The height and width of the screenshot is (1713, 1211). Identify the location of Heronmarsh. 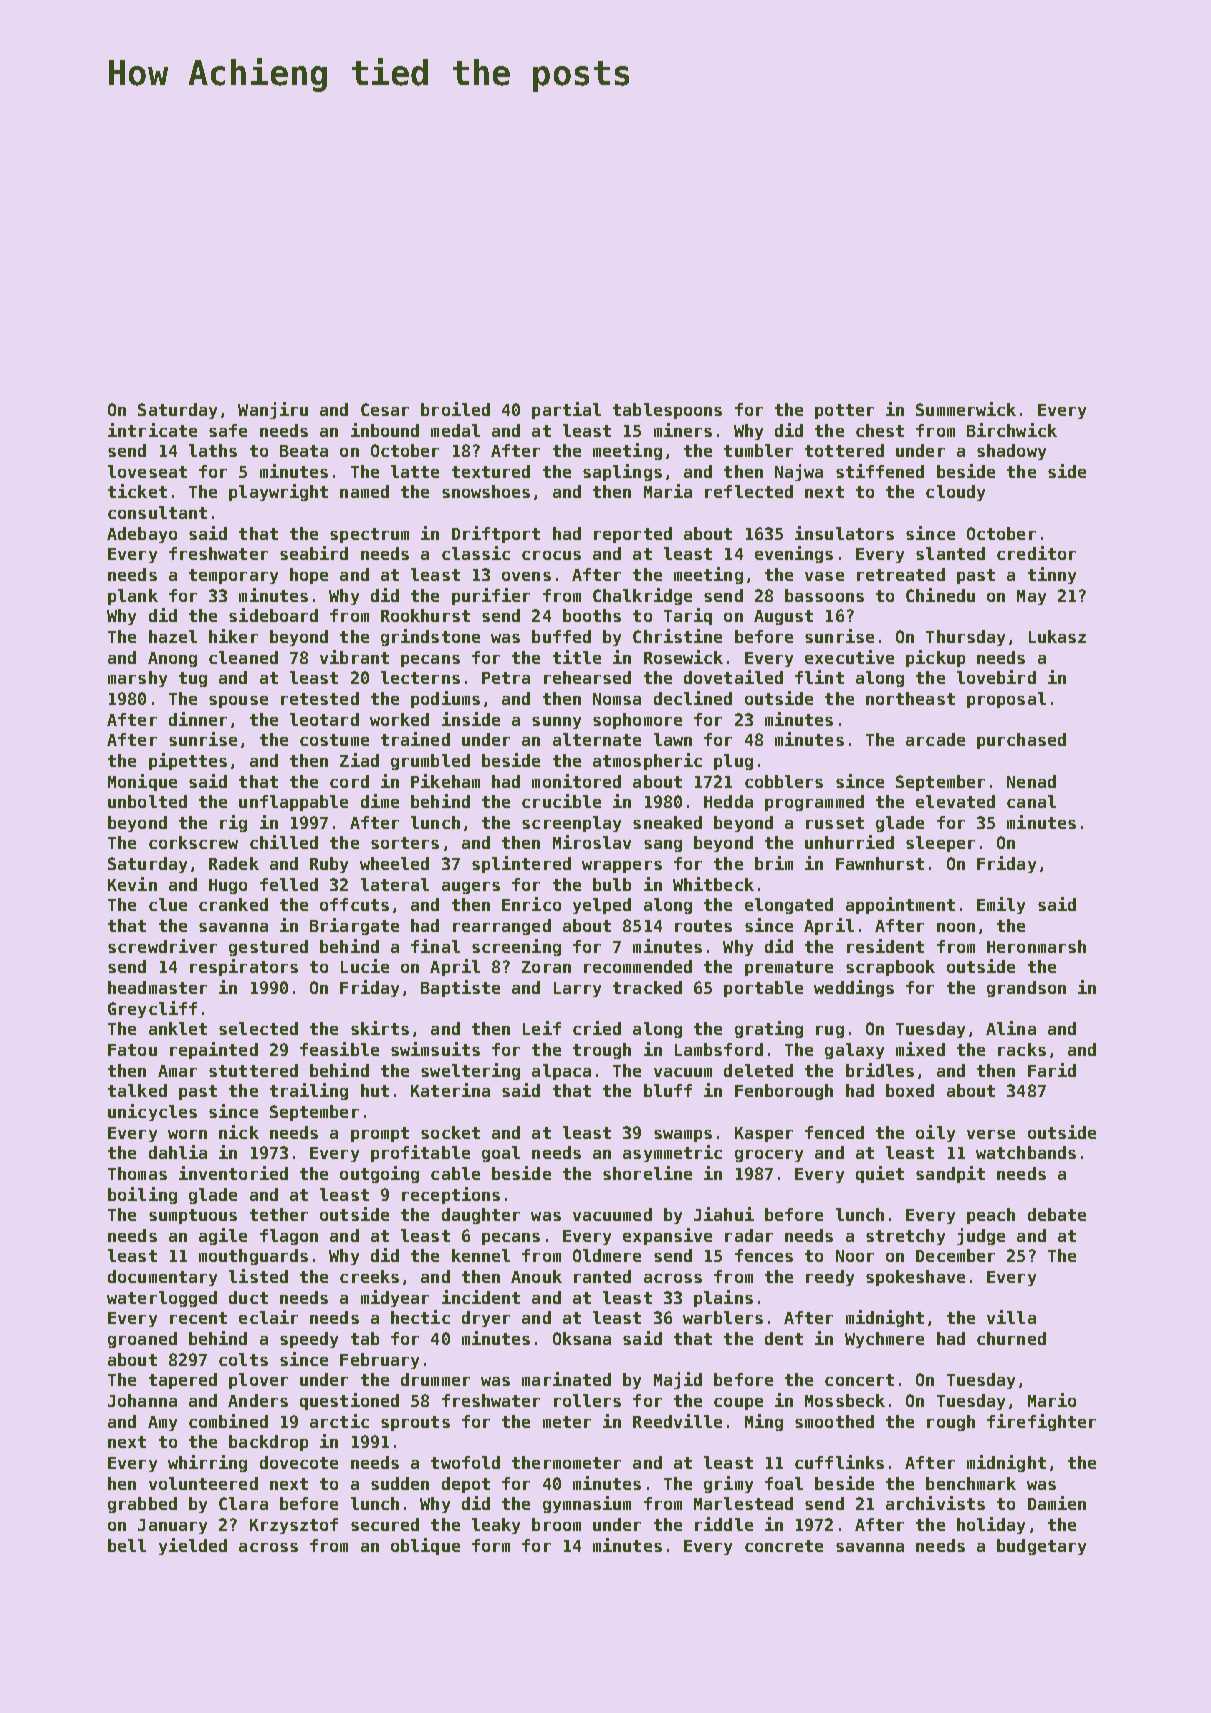
(1036, 946).
